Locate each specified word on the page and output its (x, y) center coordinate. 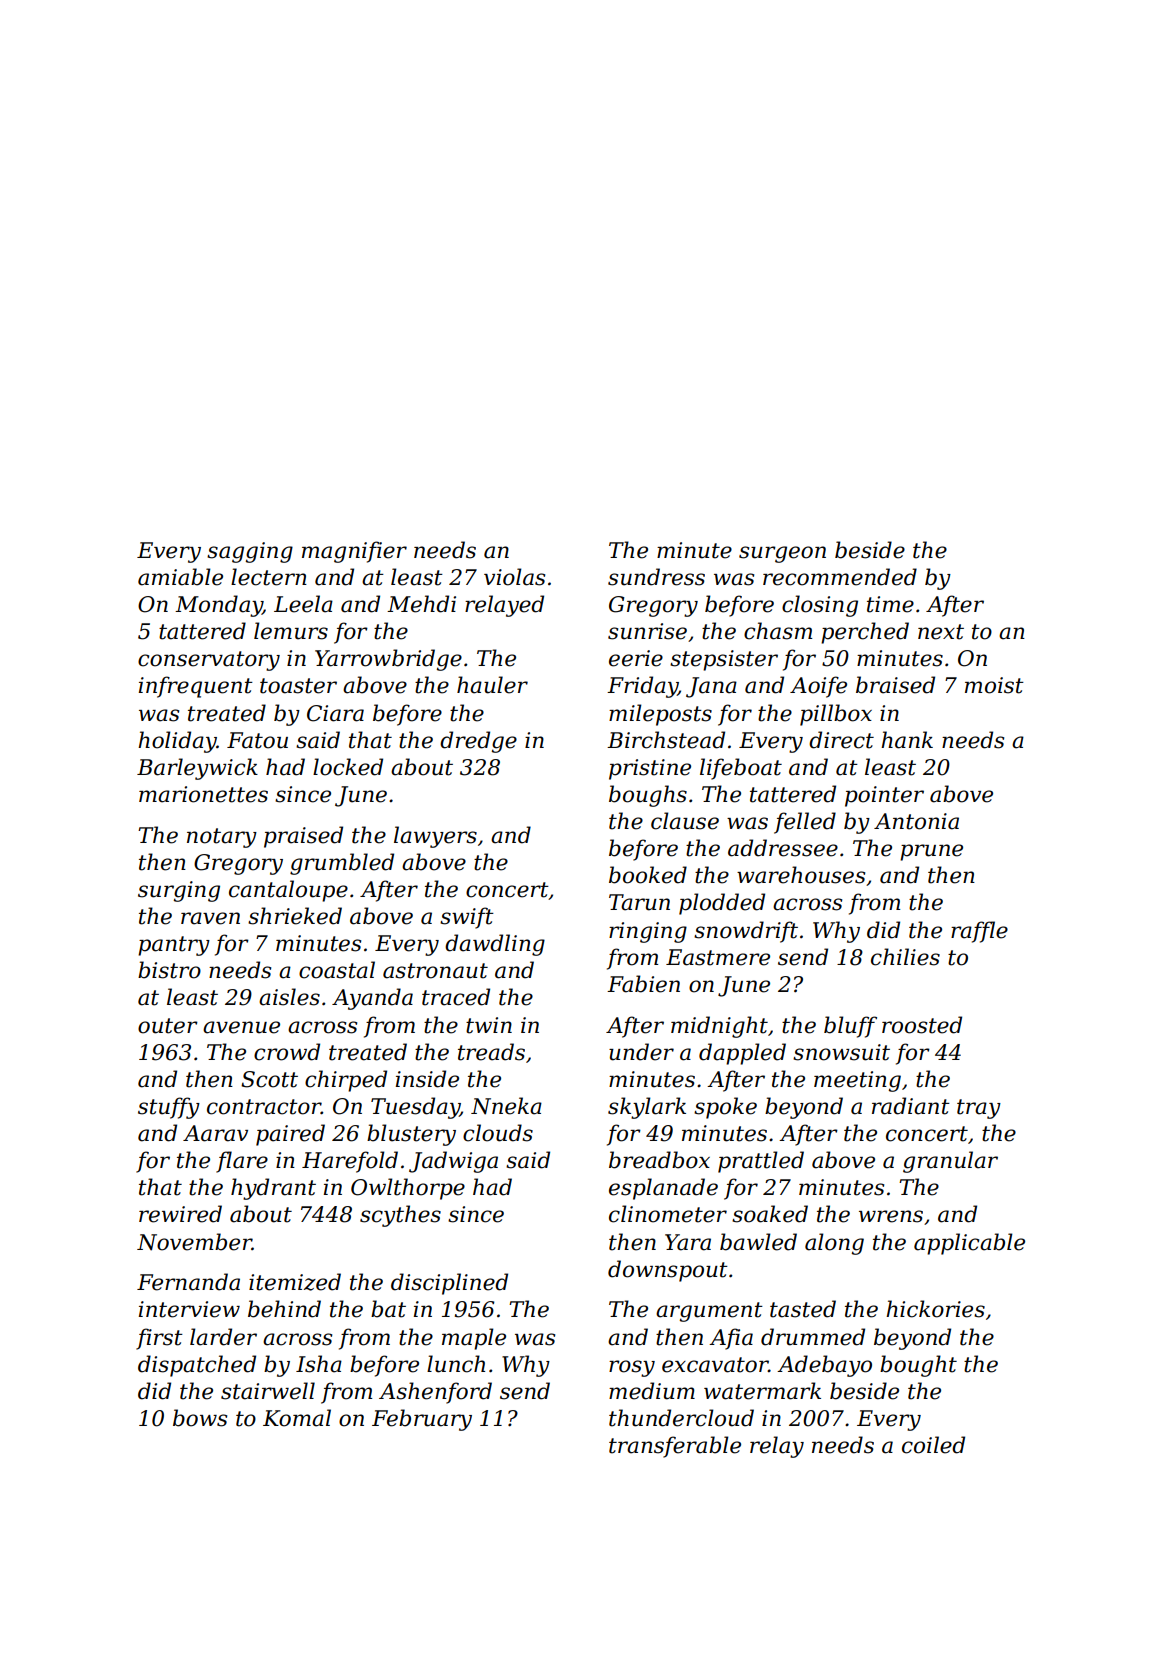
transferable (675, 1447)
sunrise (647, 631)
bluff (850, 1027)
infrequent (196, 687)
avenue (241, 1027)
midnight (719, 1027)
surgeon (782, 554)
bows (200, 1418)
